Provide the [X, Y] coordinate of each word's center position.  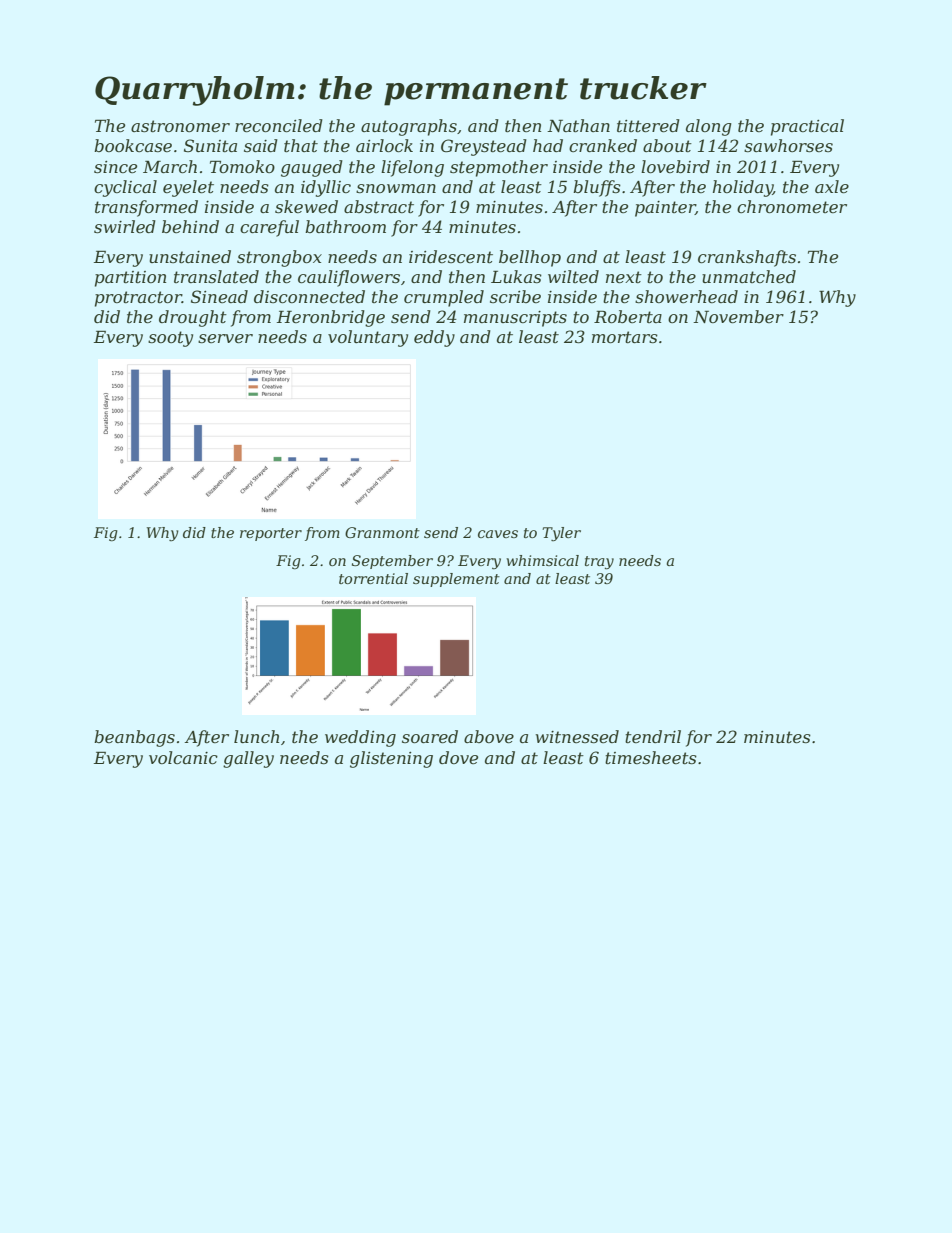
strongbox [279, 258]
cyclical [125, 188]
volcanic [183, 757]
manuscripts [515, 319]
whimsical [542, 560]
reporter [271, 534]
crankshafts [747, 258]
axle [832, 186]
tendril [653, 736]
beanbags [134, 738]
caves [498, 534]
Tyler [561, 534]
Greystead [484, 147]
